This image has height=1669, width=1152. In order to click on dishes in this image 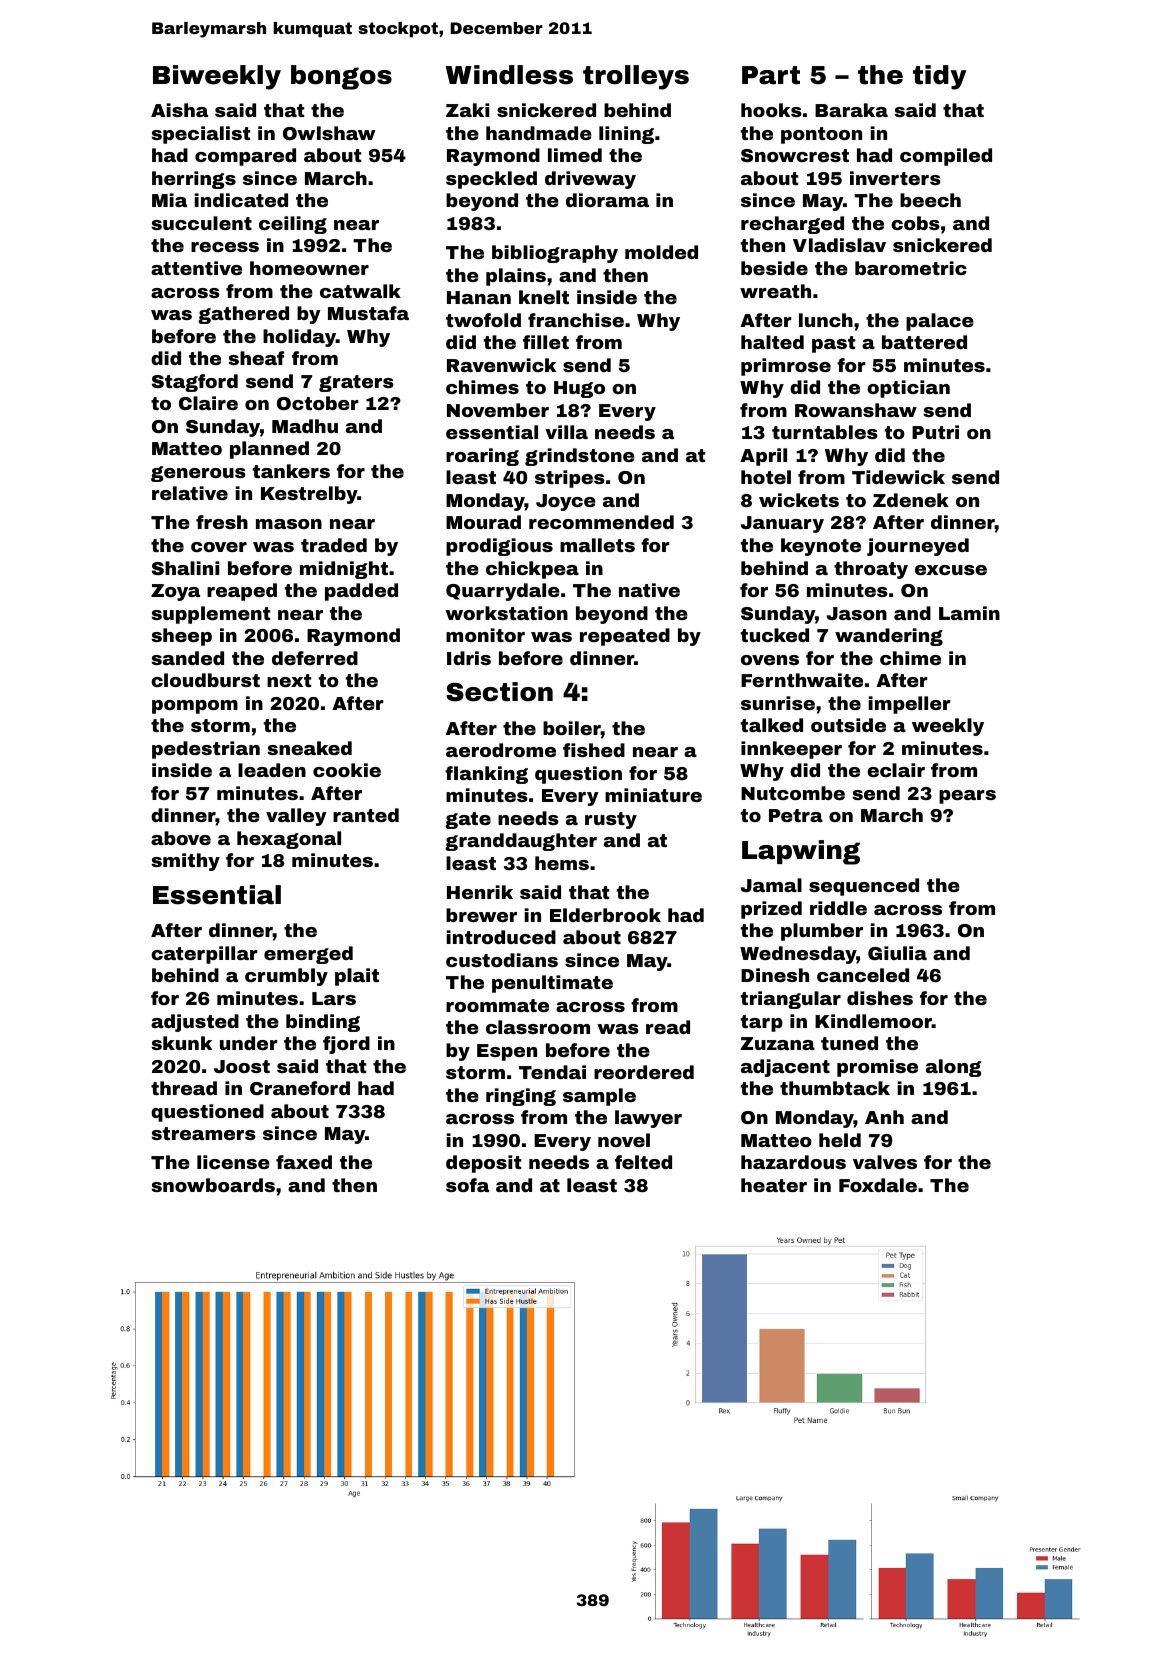, I will do `click(880, 998)`.
